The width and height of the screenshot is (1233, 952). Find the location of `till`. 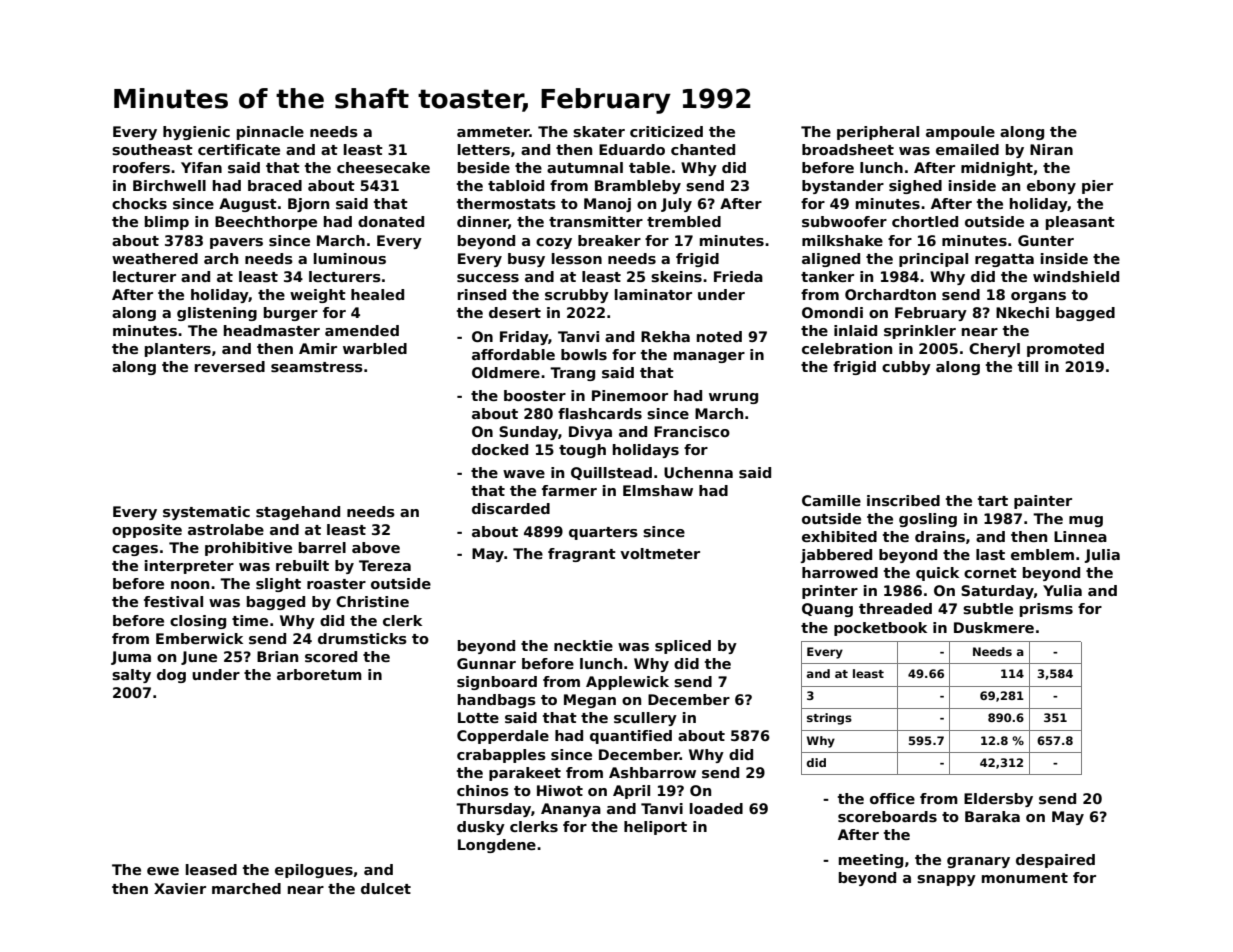

till is located at coordinates (1028, 366).
